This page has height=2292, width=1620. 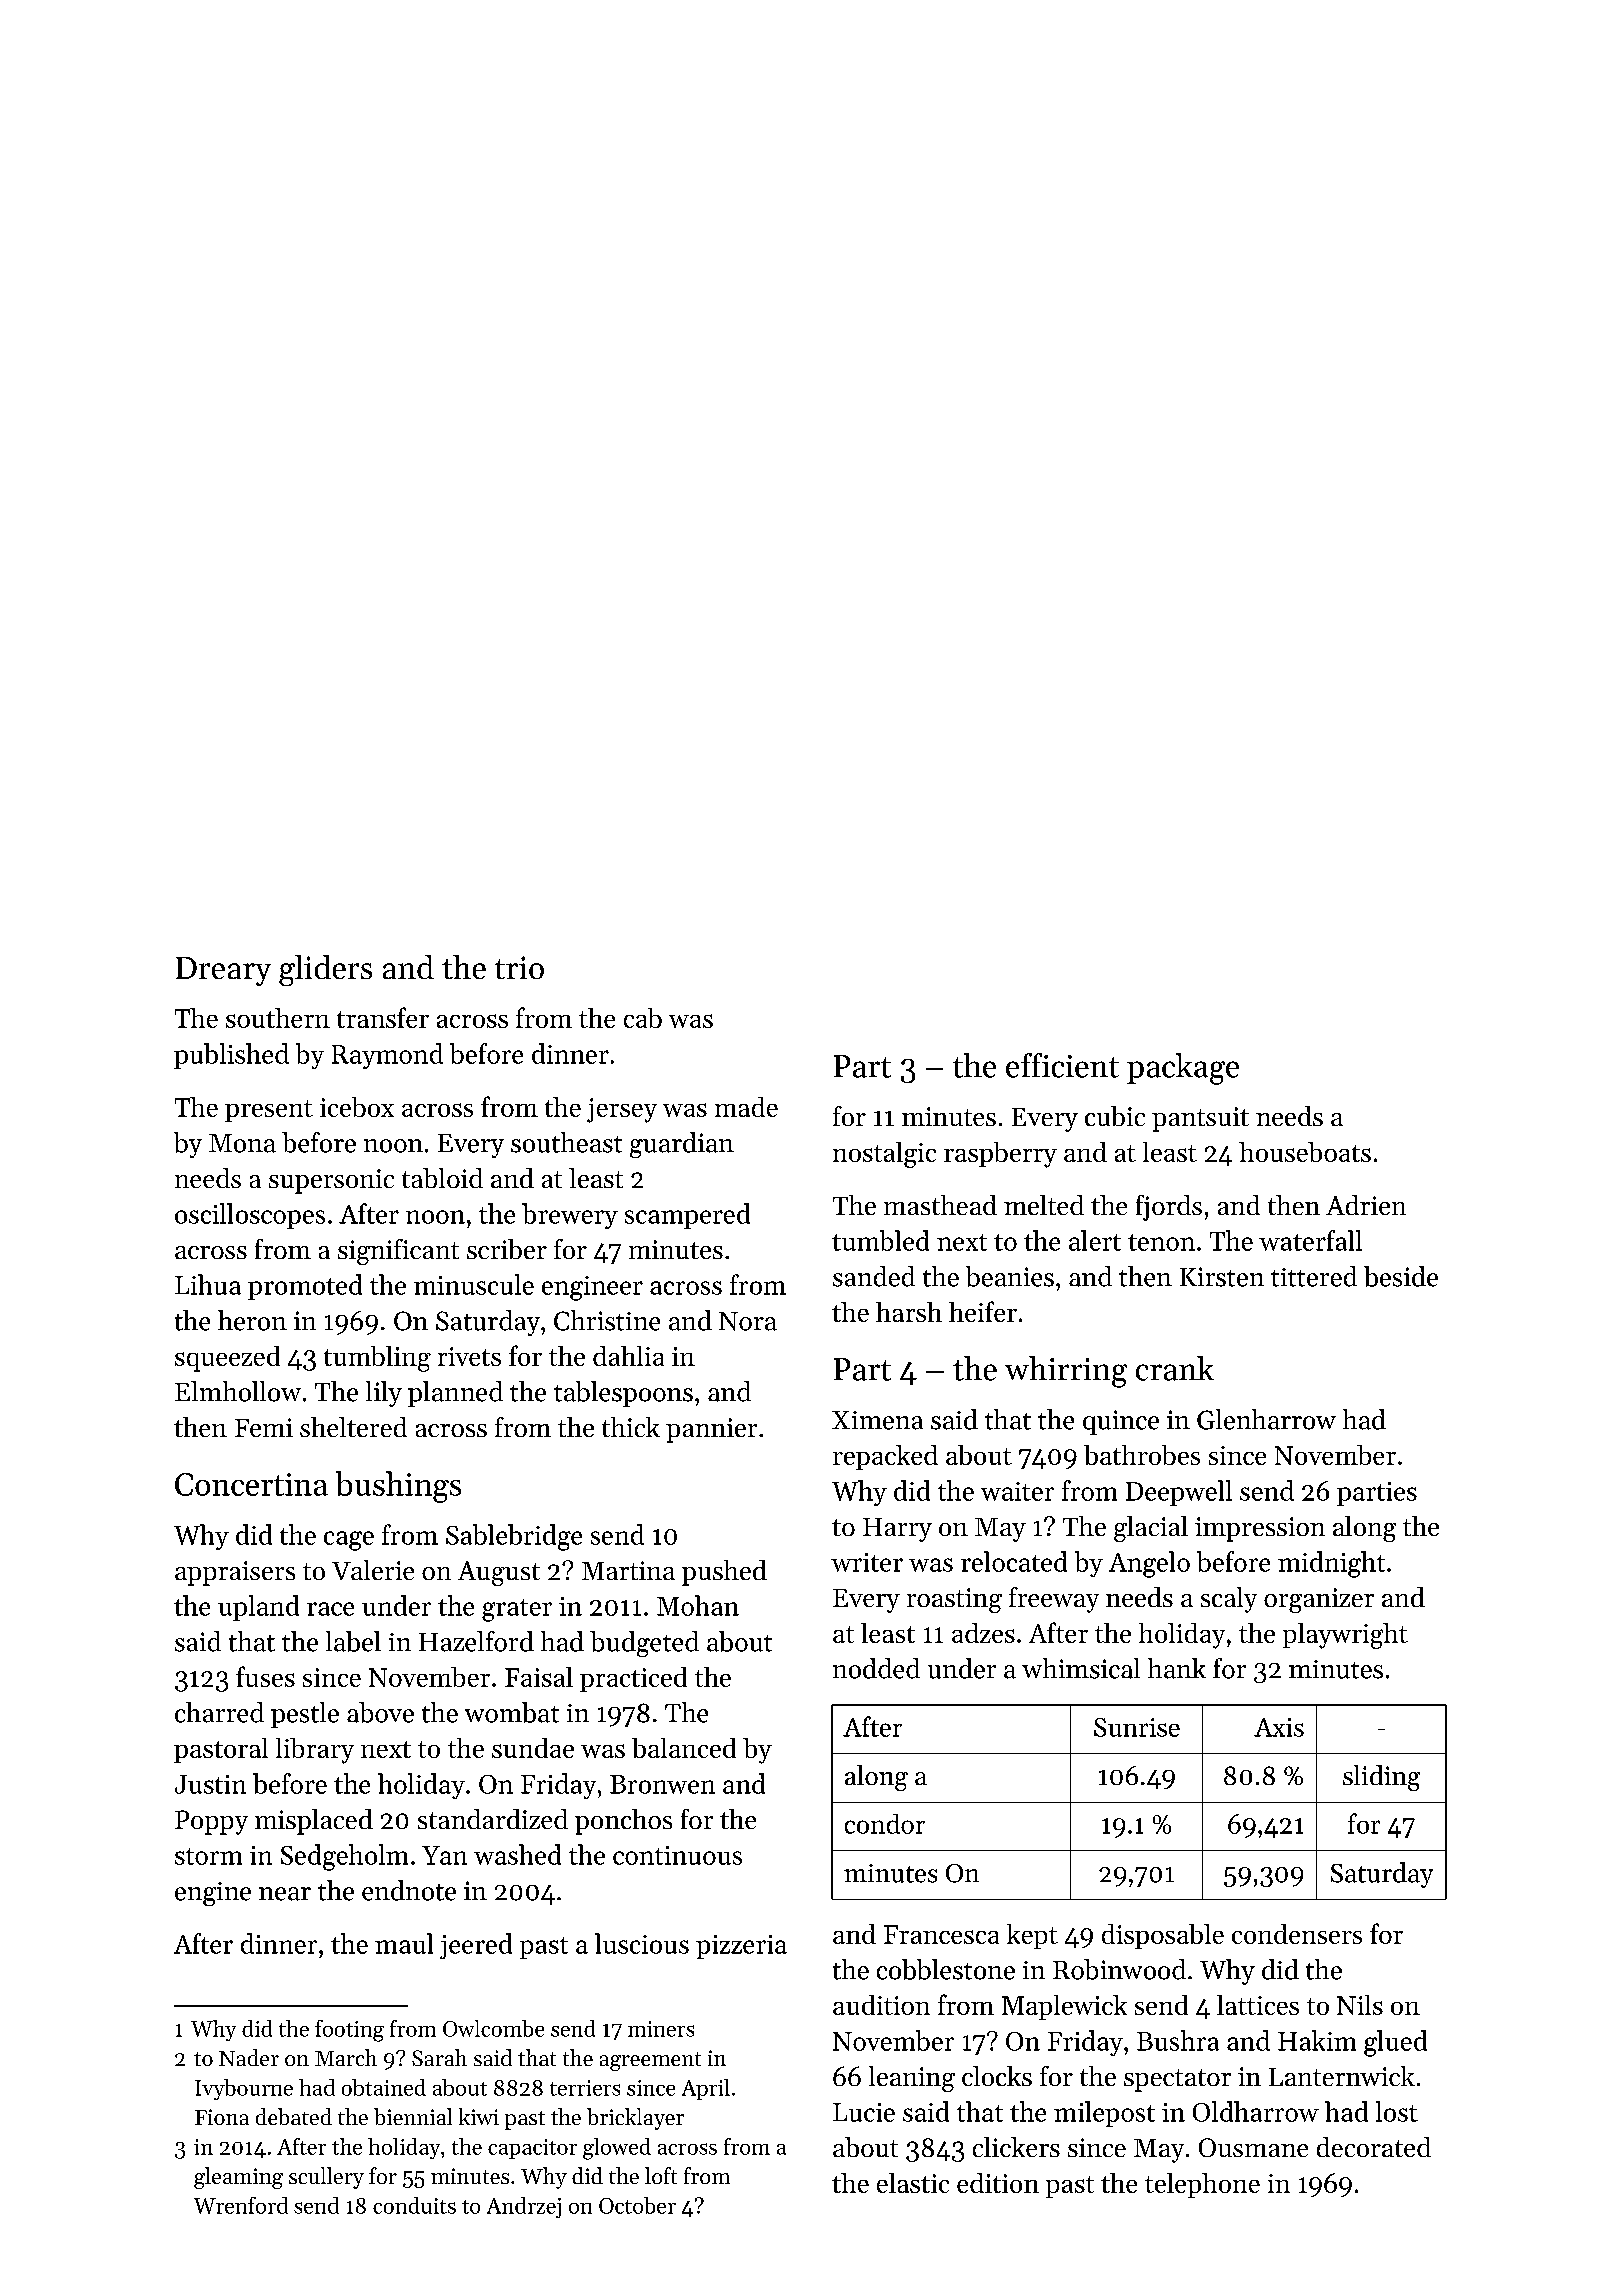 What do you see at coordinates (998, 2183) in the page?
I see `edition` at bounding box center [998, 2183].
